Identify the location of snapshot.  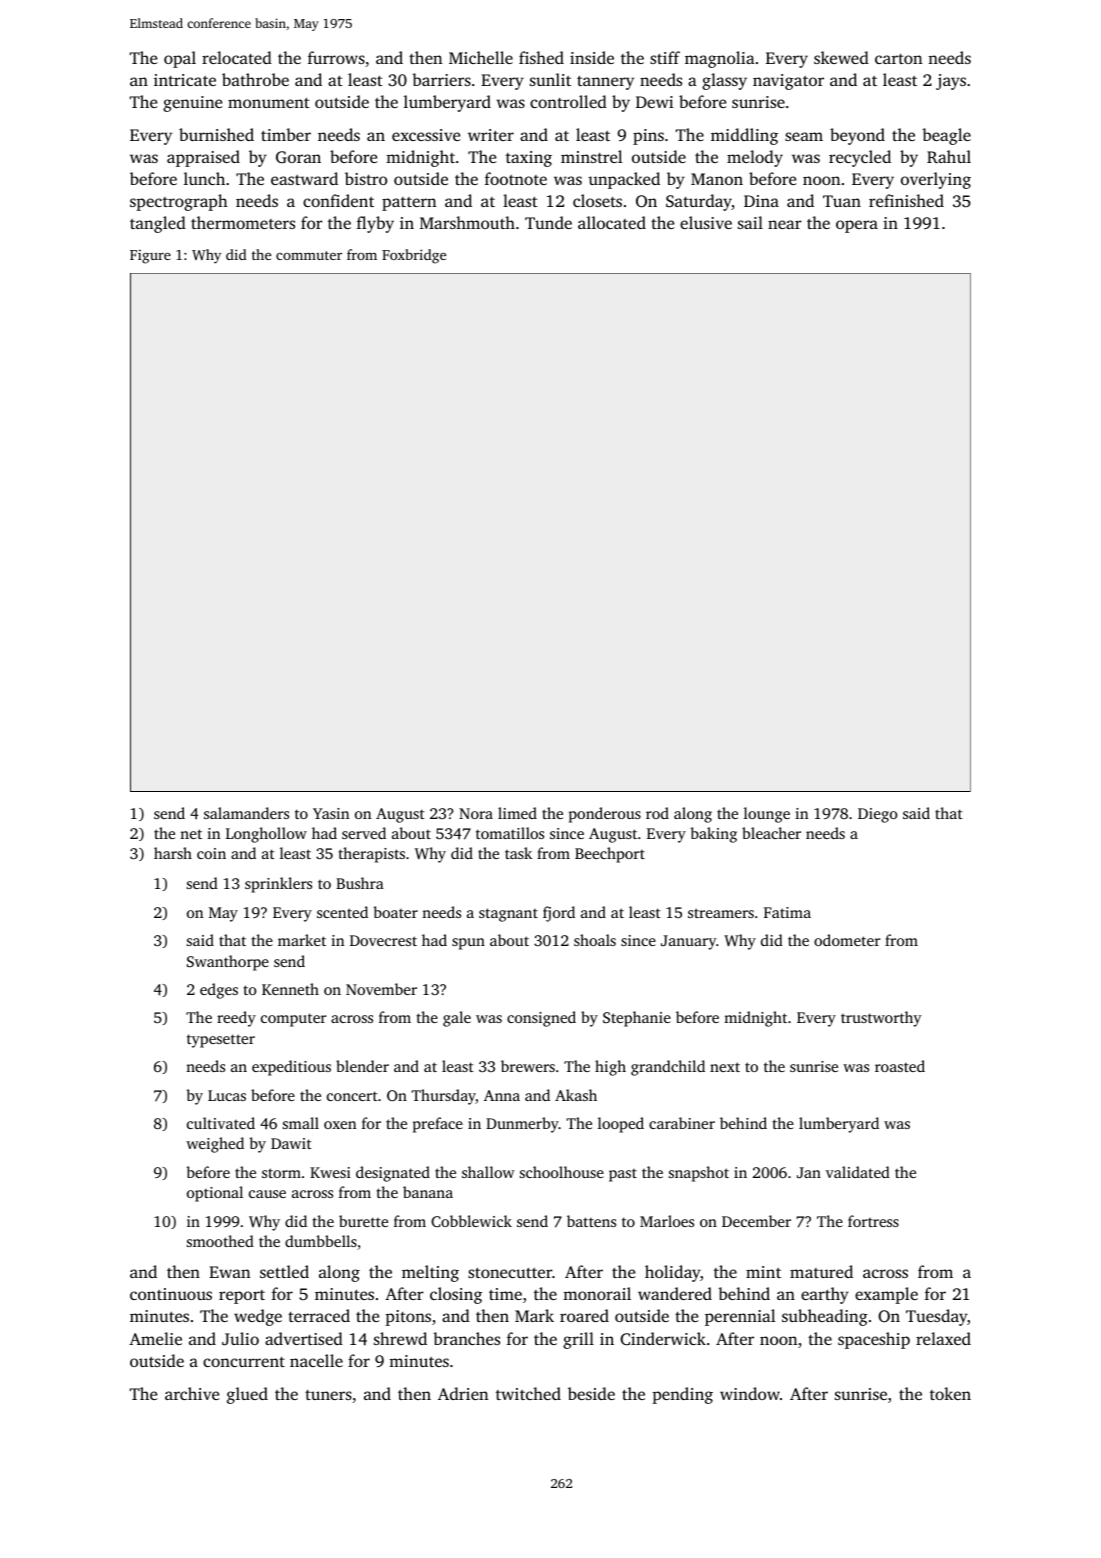
(699, 1174).
